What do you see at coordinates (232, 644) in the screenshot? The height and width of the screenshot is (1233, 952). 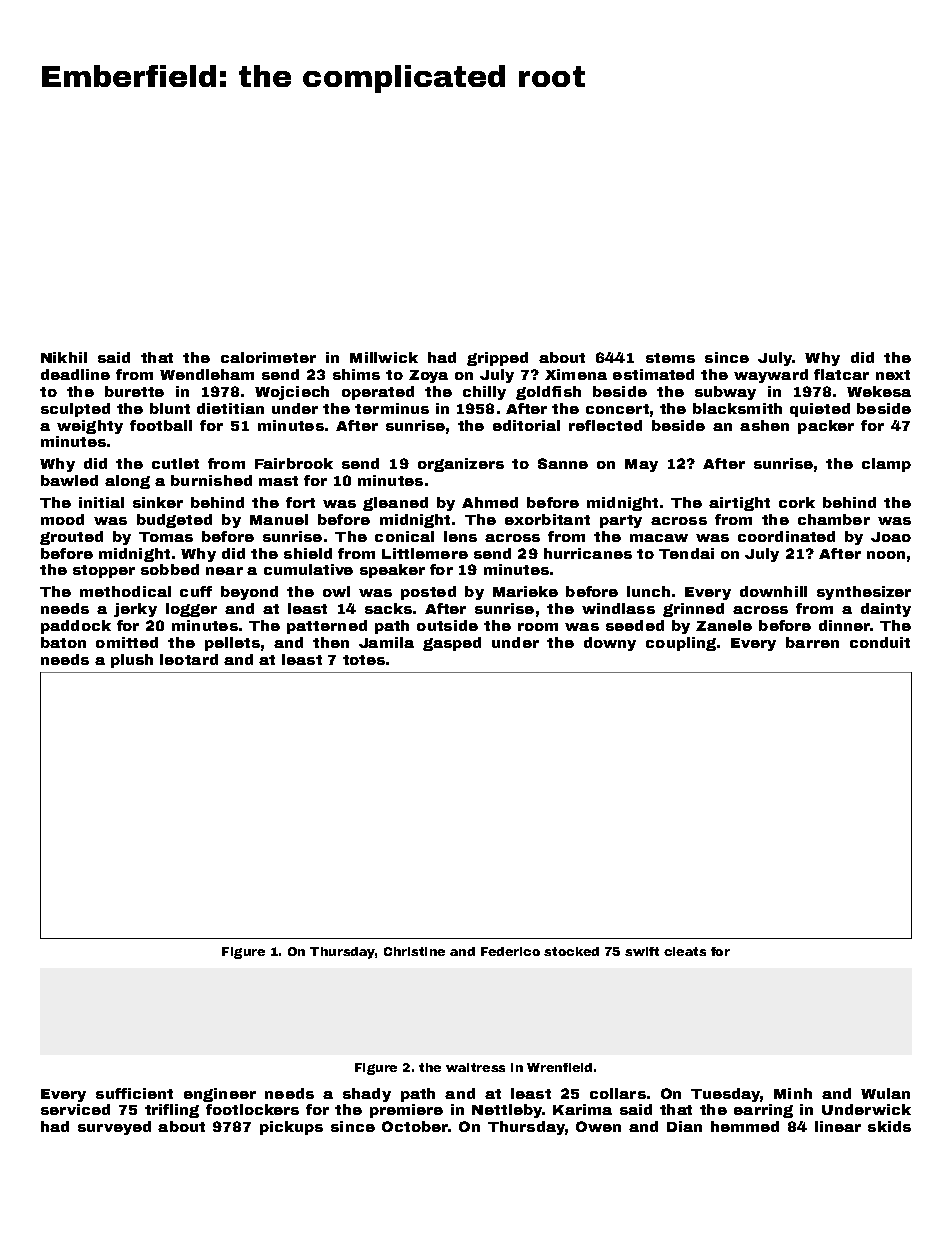 I see `pellets` at bounding box center [232, 644].
